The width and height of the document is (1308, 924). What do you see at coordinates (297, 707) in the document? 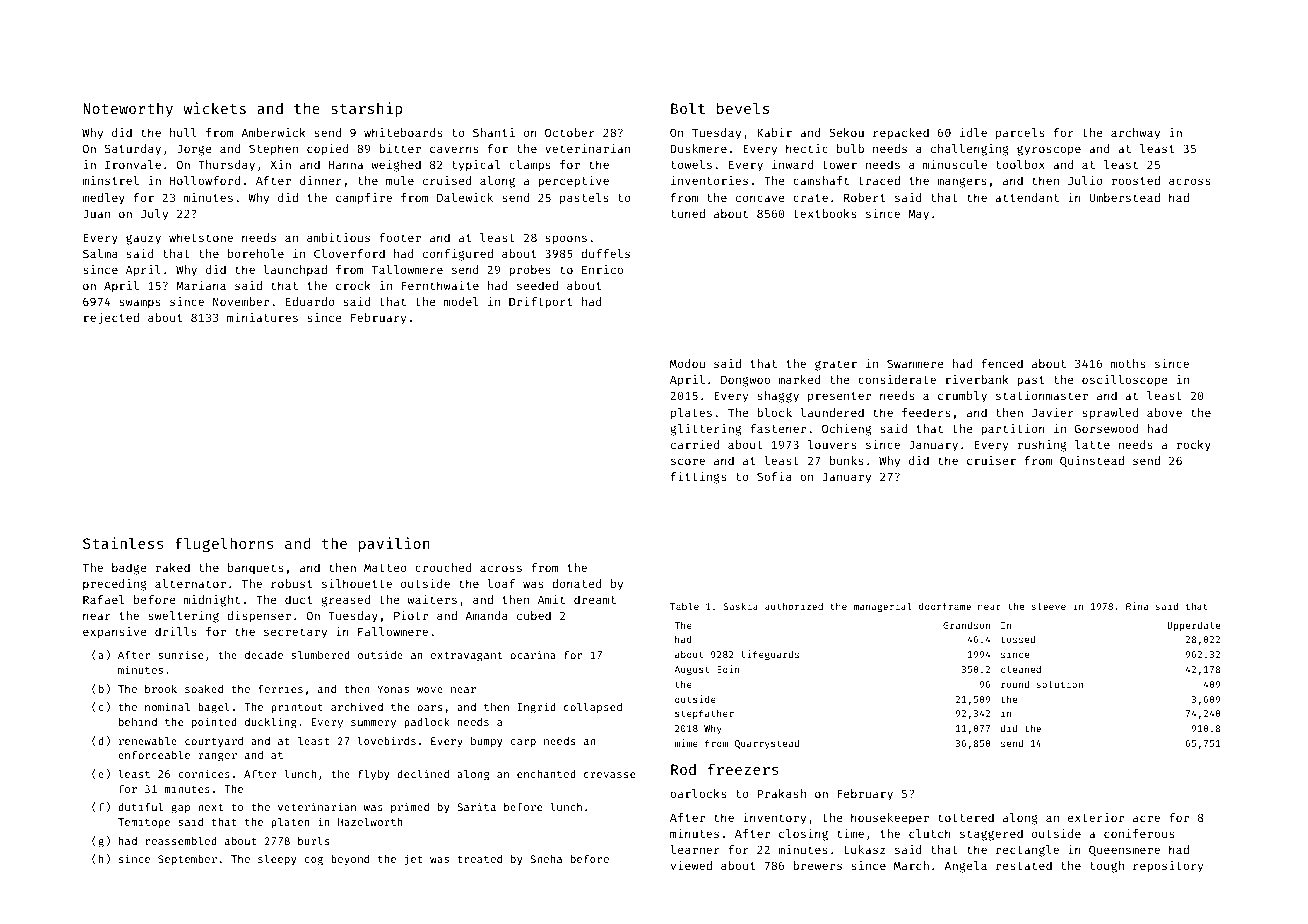
I see `printout` at bounding box center [297, 707].
